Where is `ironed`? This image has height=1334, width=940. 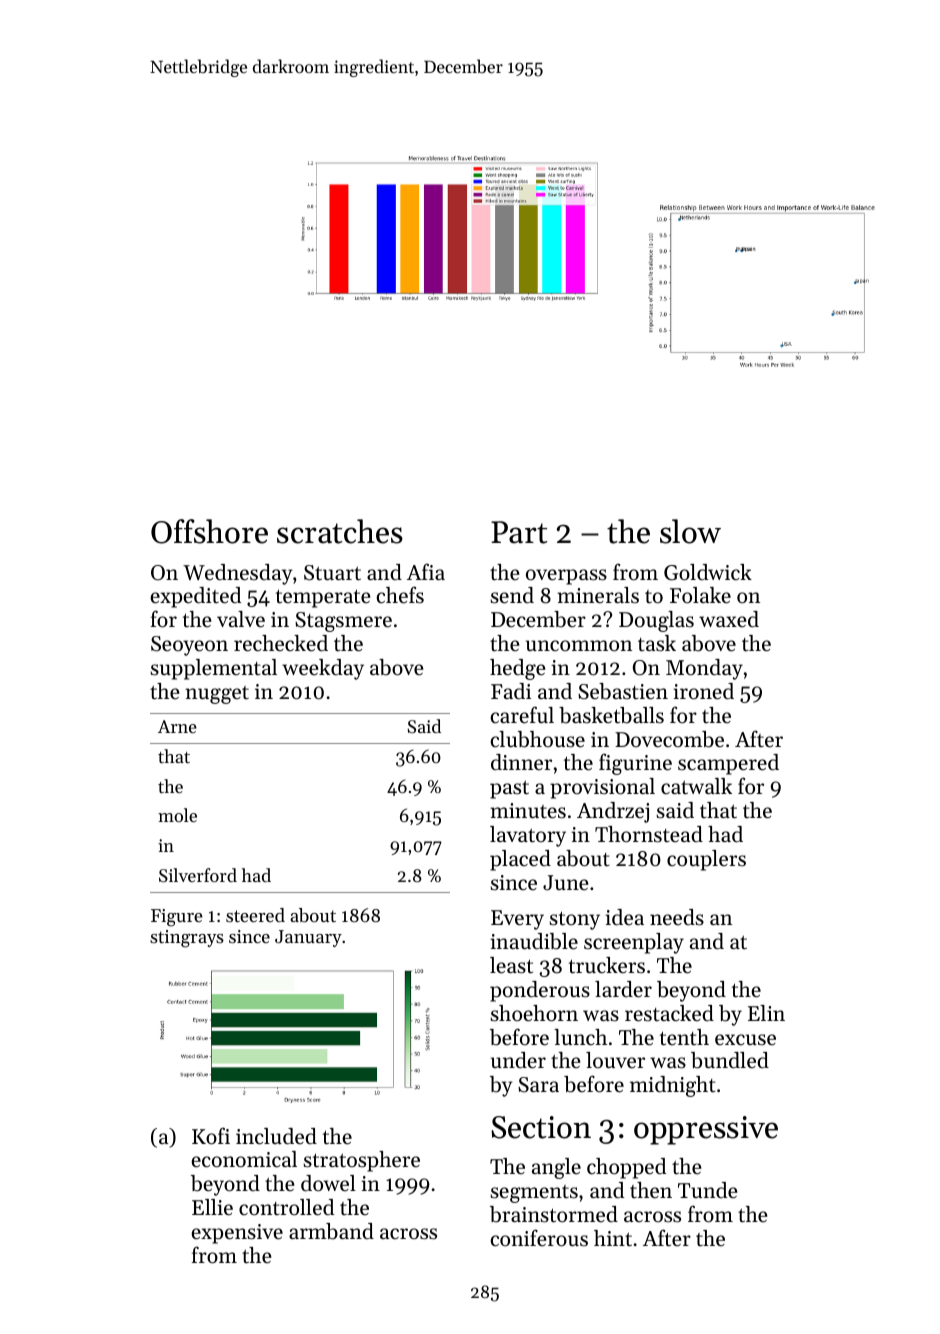 ironed is located at coordinates (703, 691).
